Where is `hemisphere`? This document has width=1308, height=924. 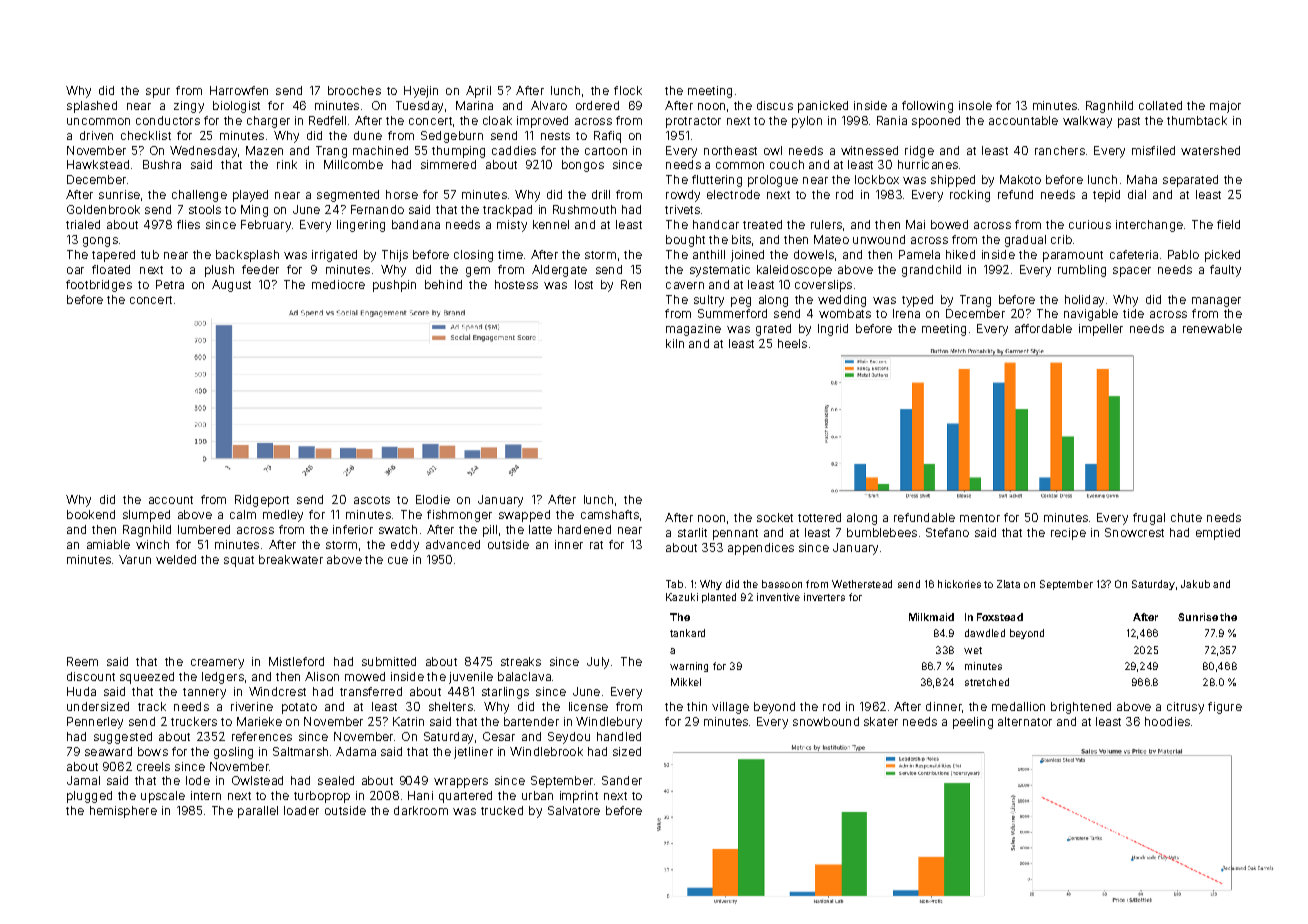
hemisphere is located at coordinates (123, 812).
